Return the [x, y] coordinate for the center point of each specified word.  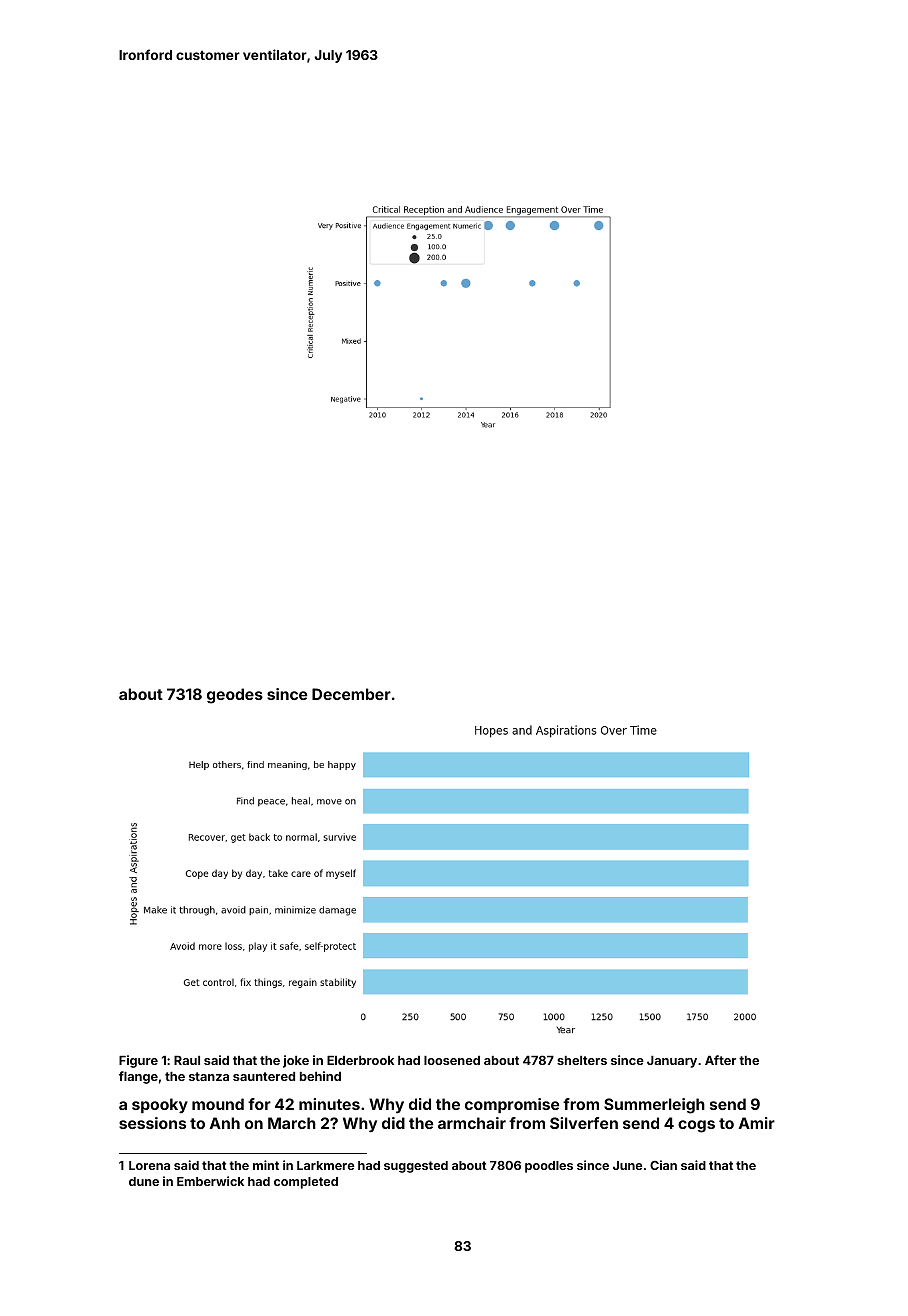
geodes [235, 696]
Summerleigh [654, 1106]
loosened [452, 1060]
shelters [582, 1060]
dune [144, 1181]
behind [320, 1076]
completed [306, 1183]
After [720, 1060]
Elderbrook [360, 1060]
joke [296, 1061]
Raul [187, 1060]
